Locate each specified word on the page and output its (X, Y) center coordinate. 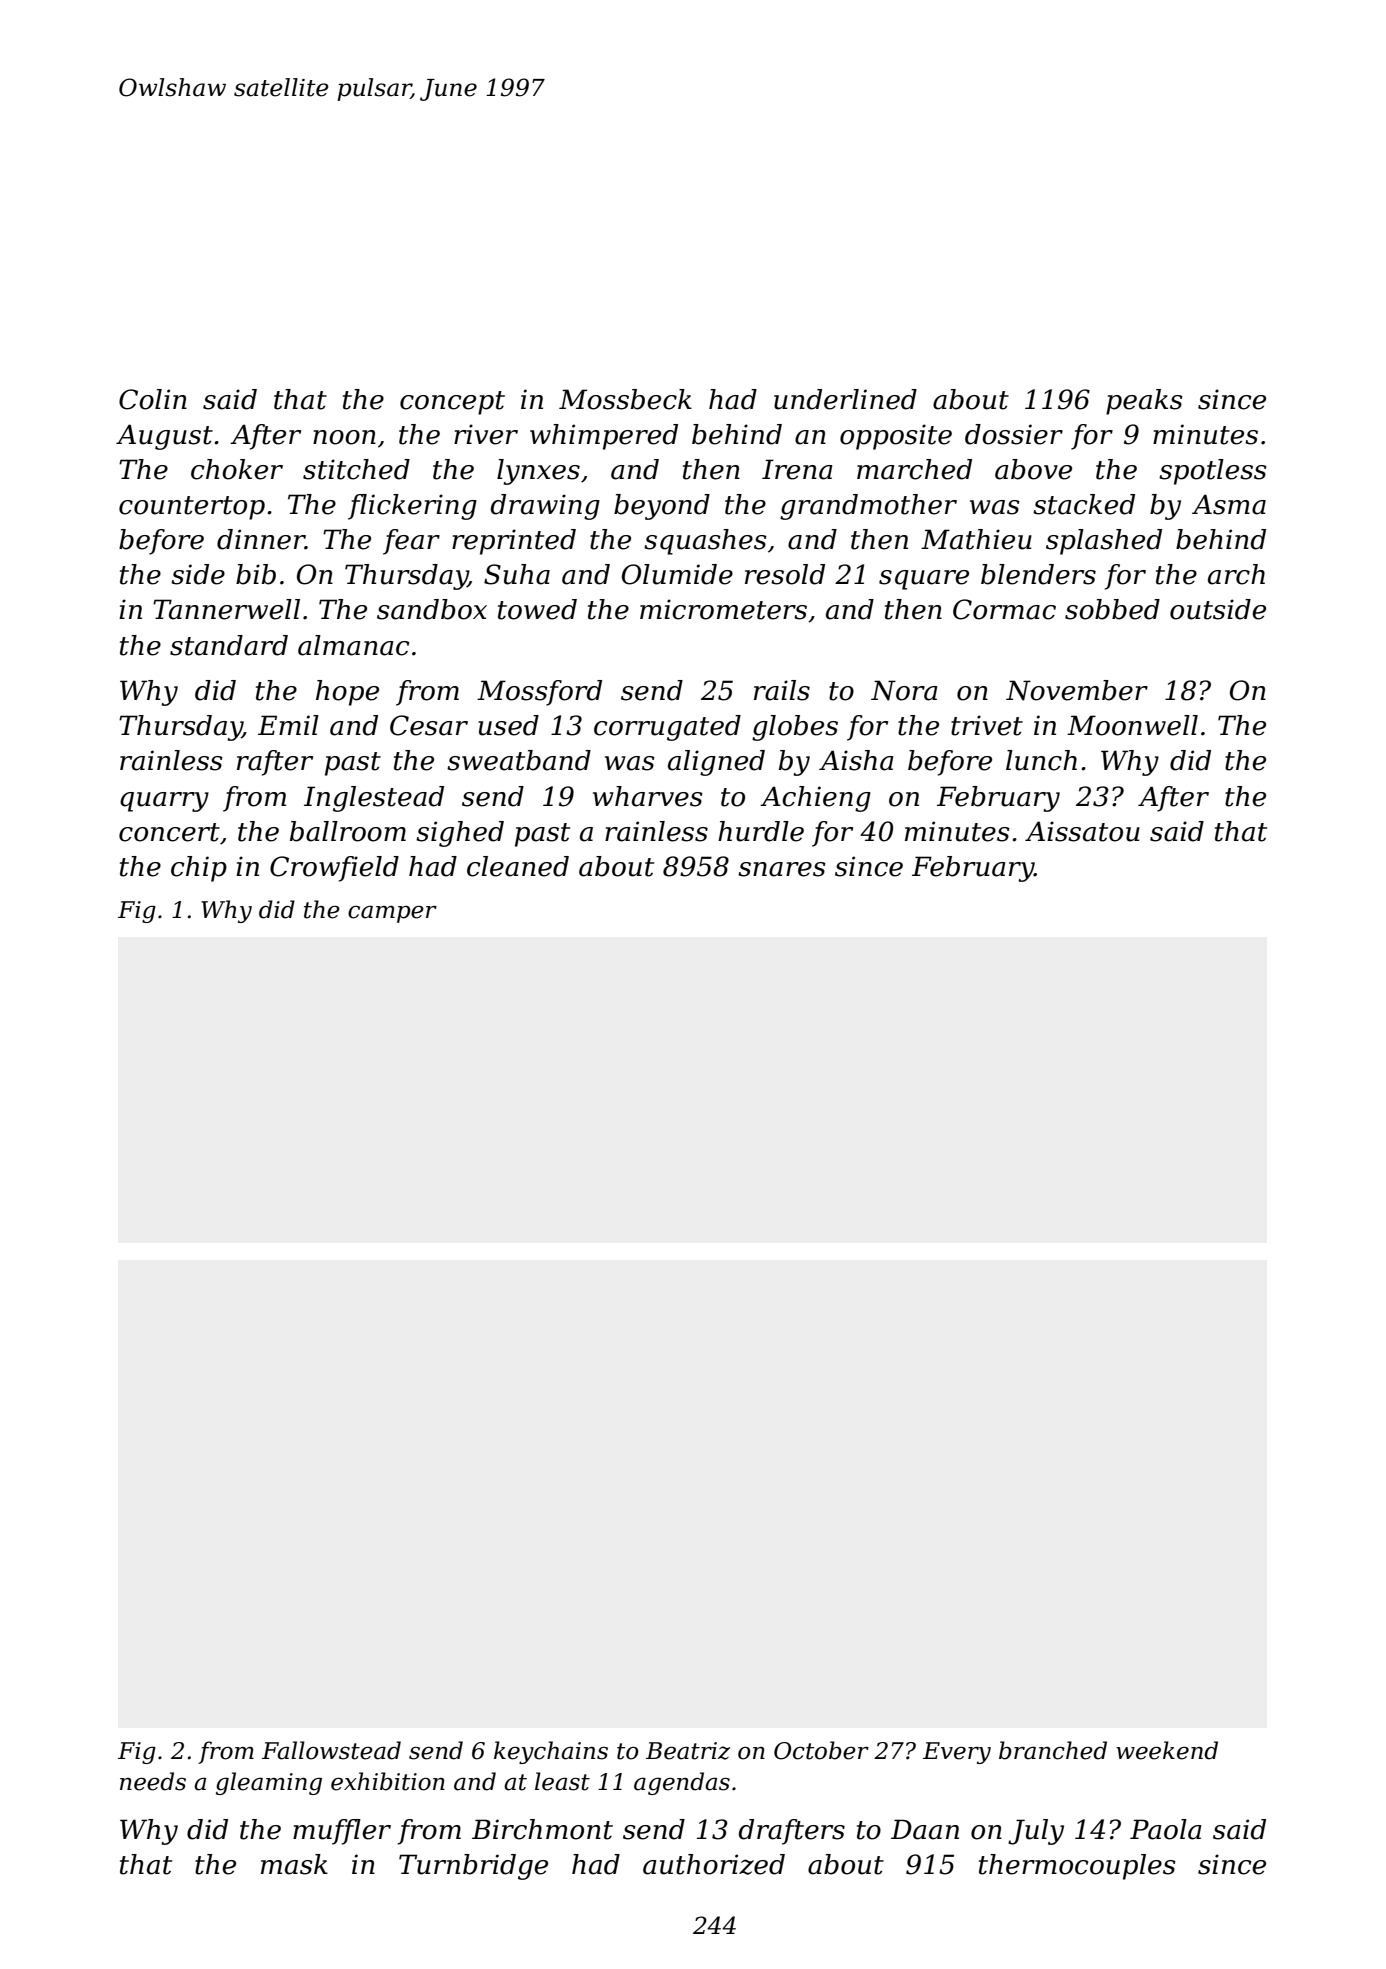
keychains (551, 1752)
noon (344, 437)
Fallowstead (331, 1750)
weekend (1167, 1750)
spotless (1213, 472)
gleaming (269, 1783)
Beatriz (688, 1751)
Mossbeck (625, 399)
